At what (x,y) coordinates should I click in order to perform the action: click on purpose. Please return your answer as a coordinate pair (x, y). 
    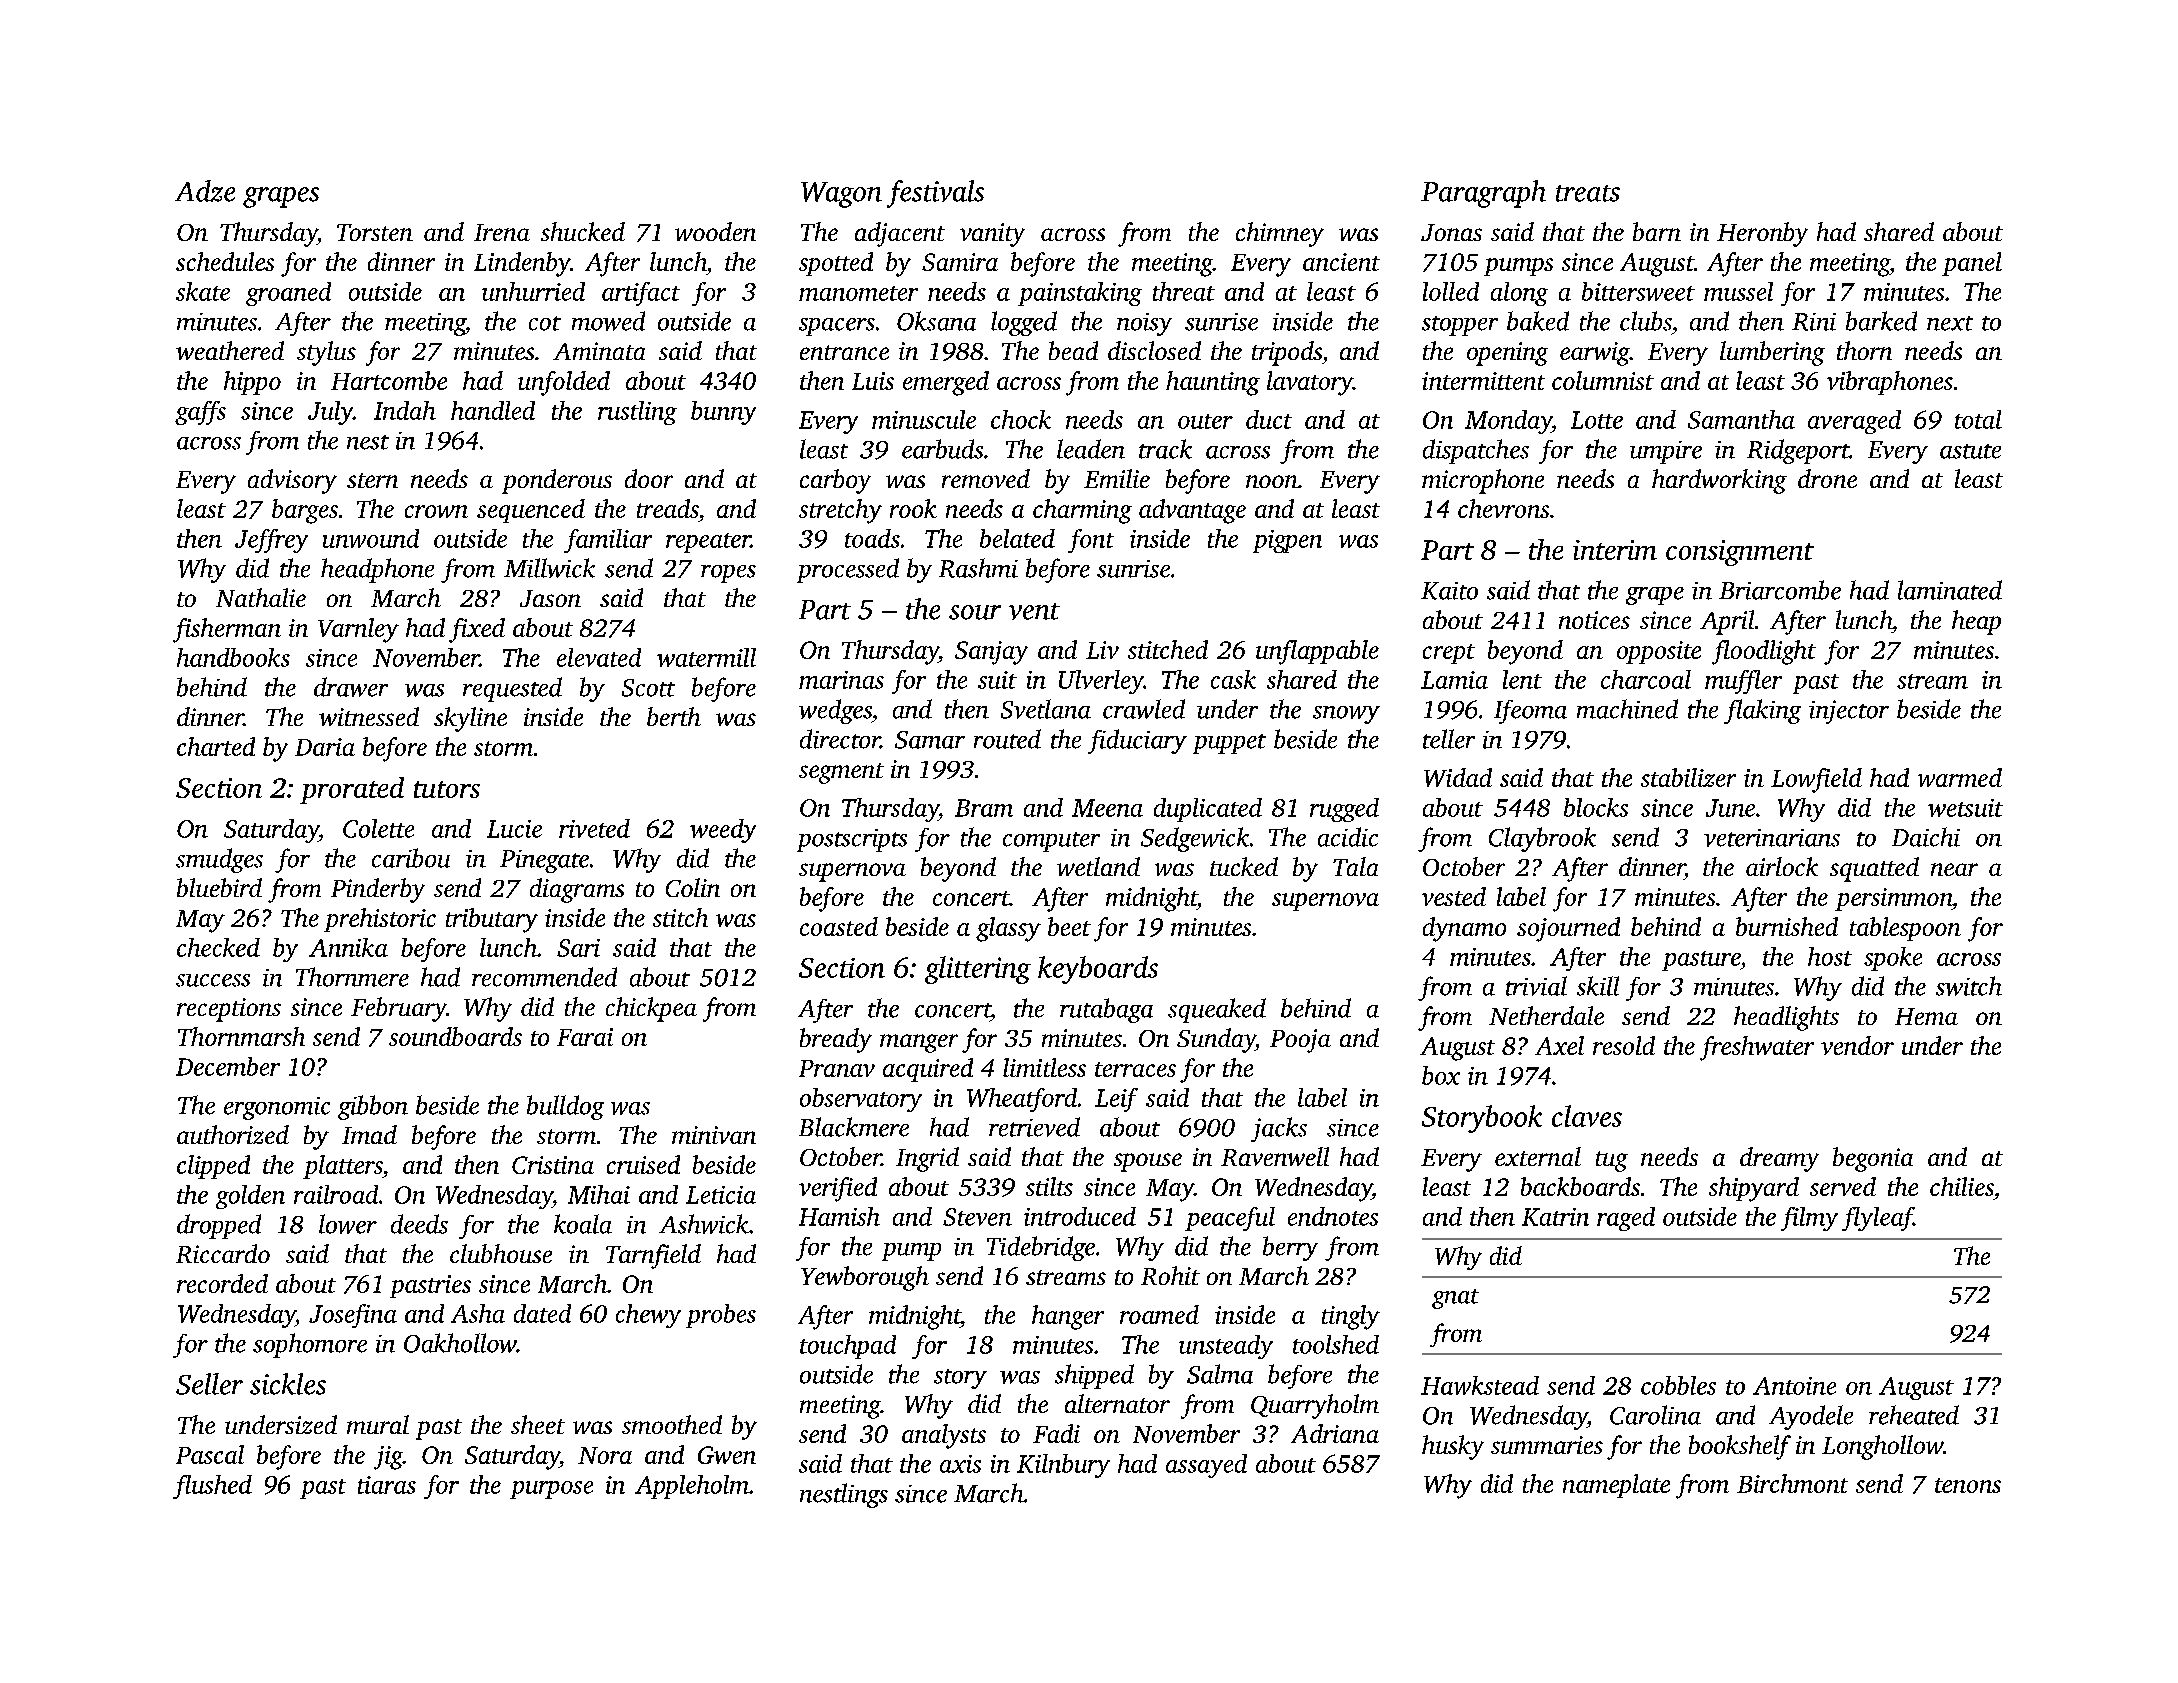
    Looking at the image, I should click on (551, 1490).
